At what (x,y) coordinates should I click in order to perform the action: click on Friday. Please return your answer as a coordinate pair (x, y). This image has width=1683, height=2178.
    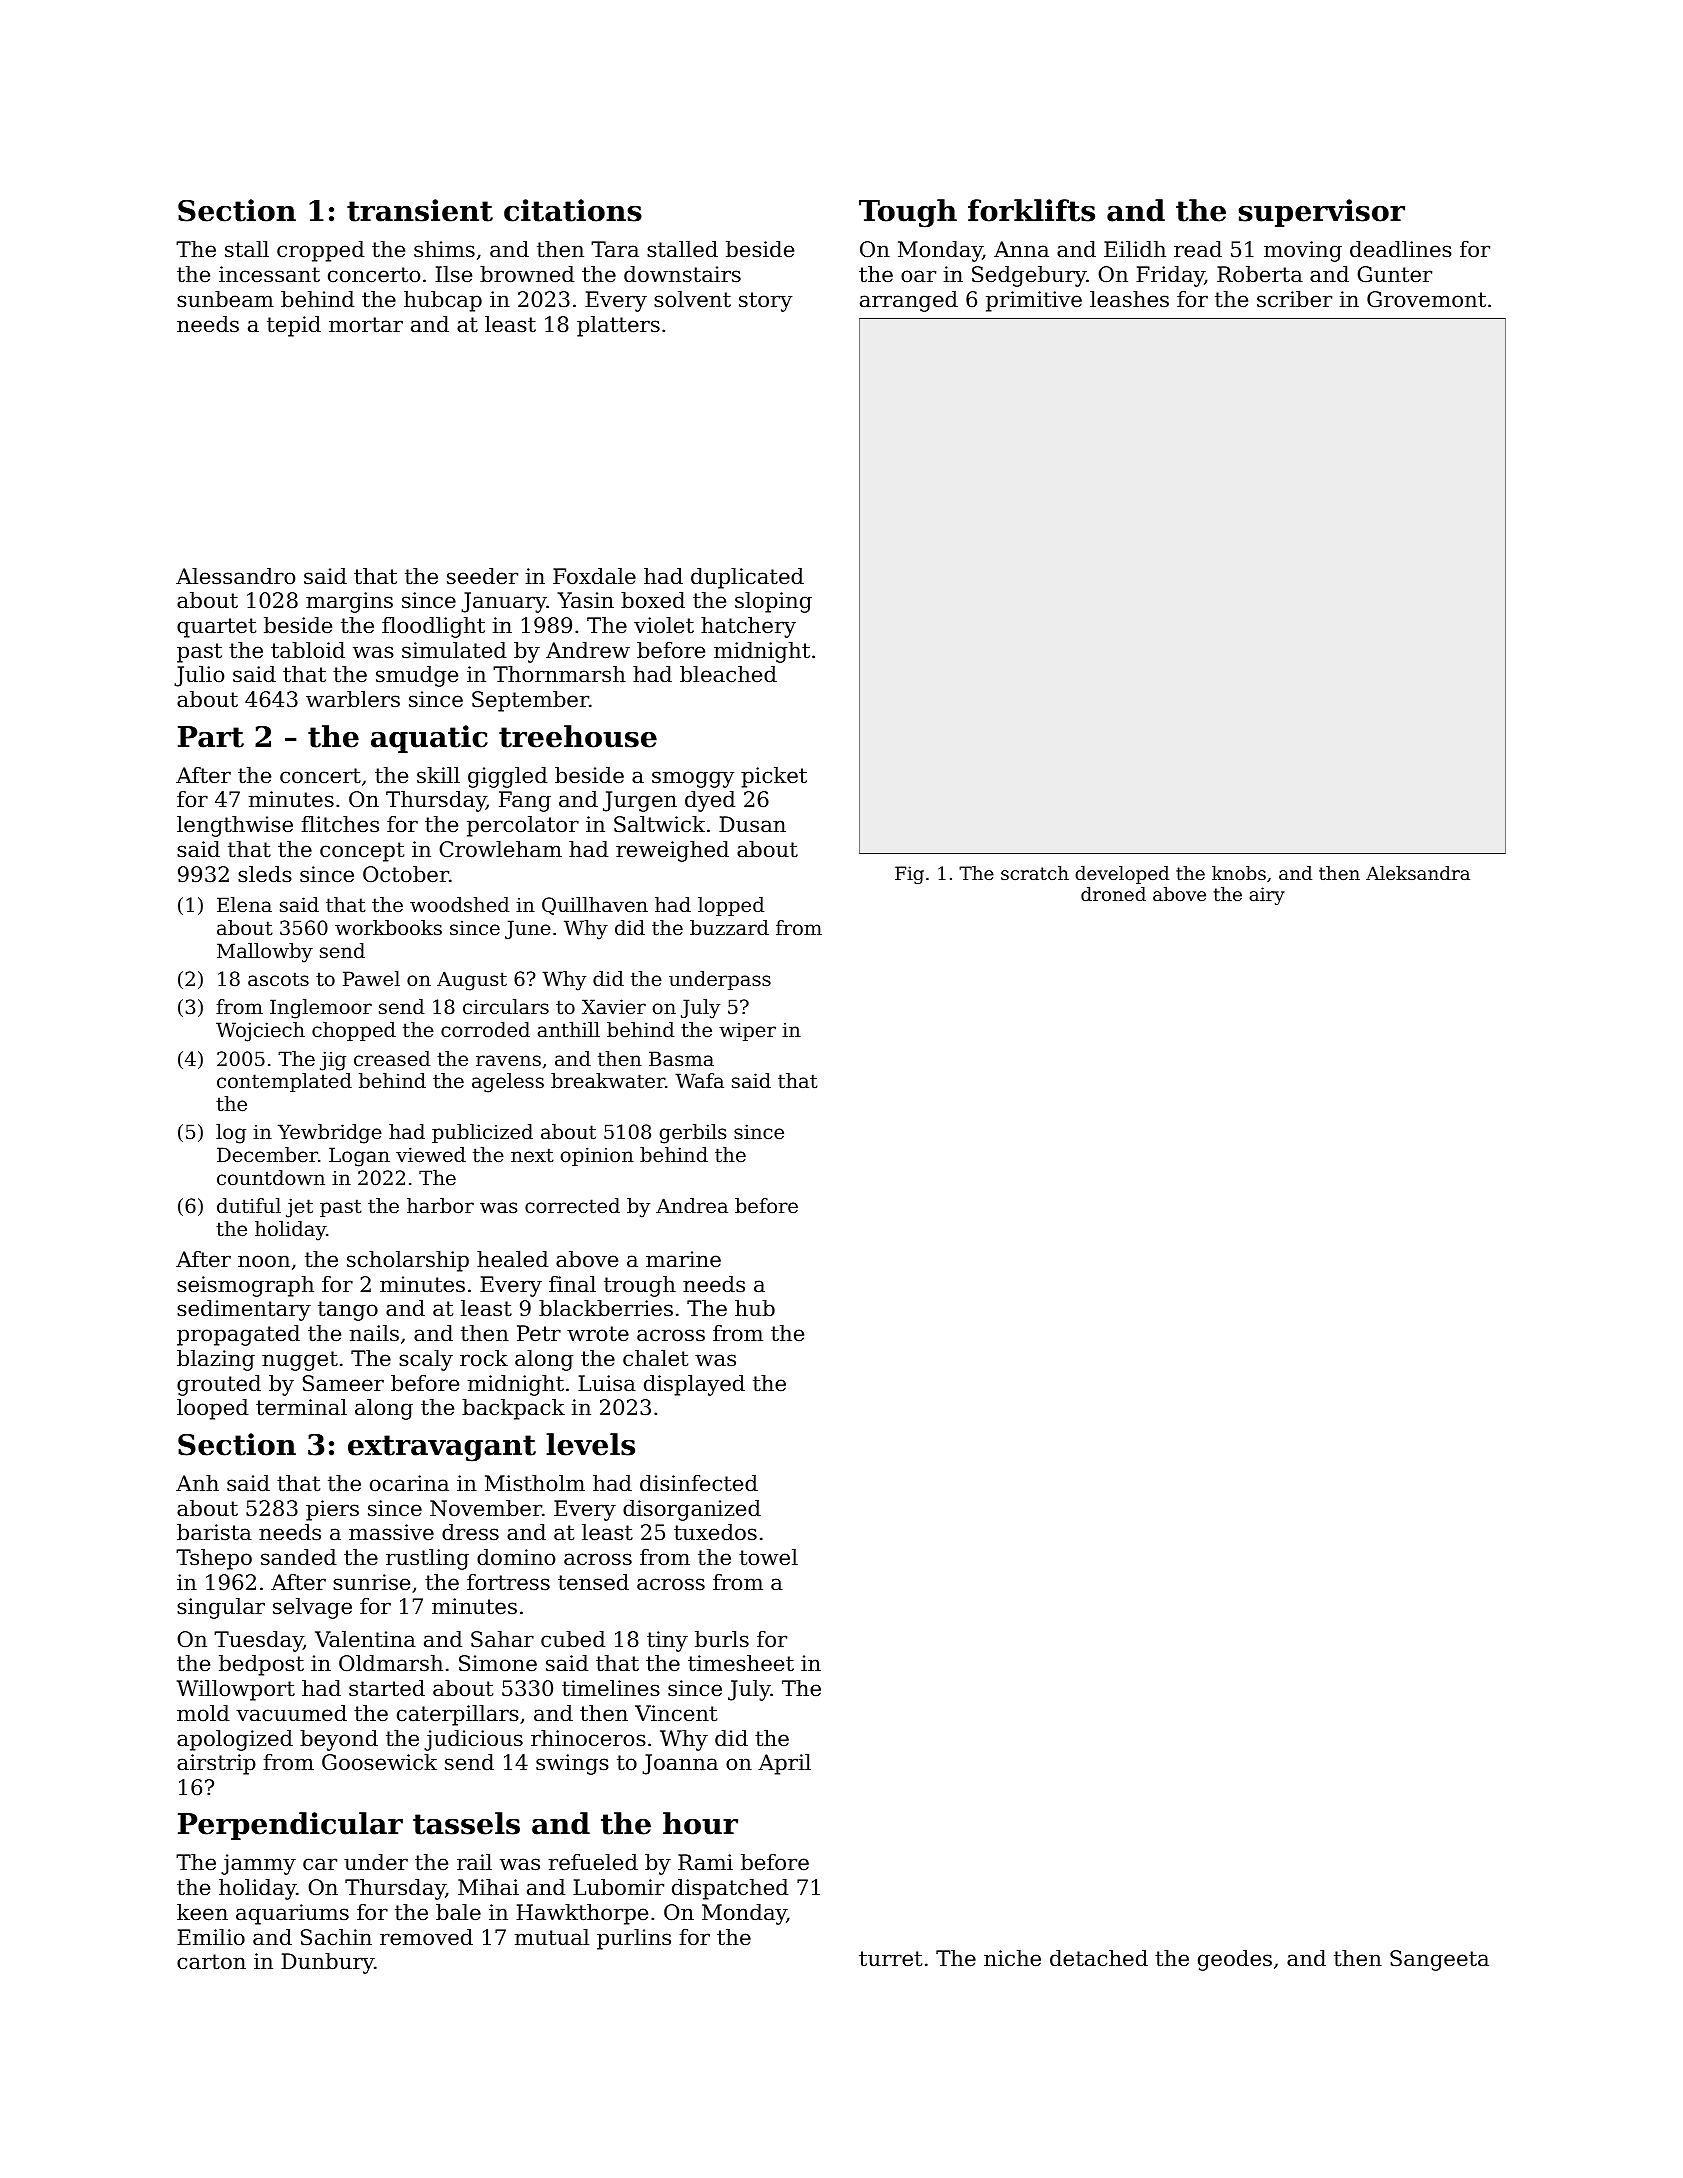
    Looking at the image, I should click on (1170, 276).
